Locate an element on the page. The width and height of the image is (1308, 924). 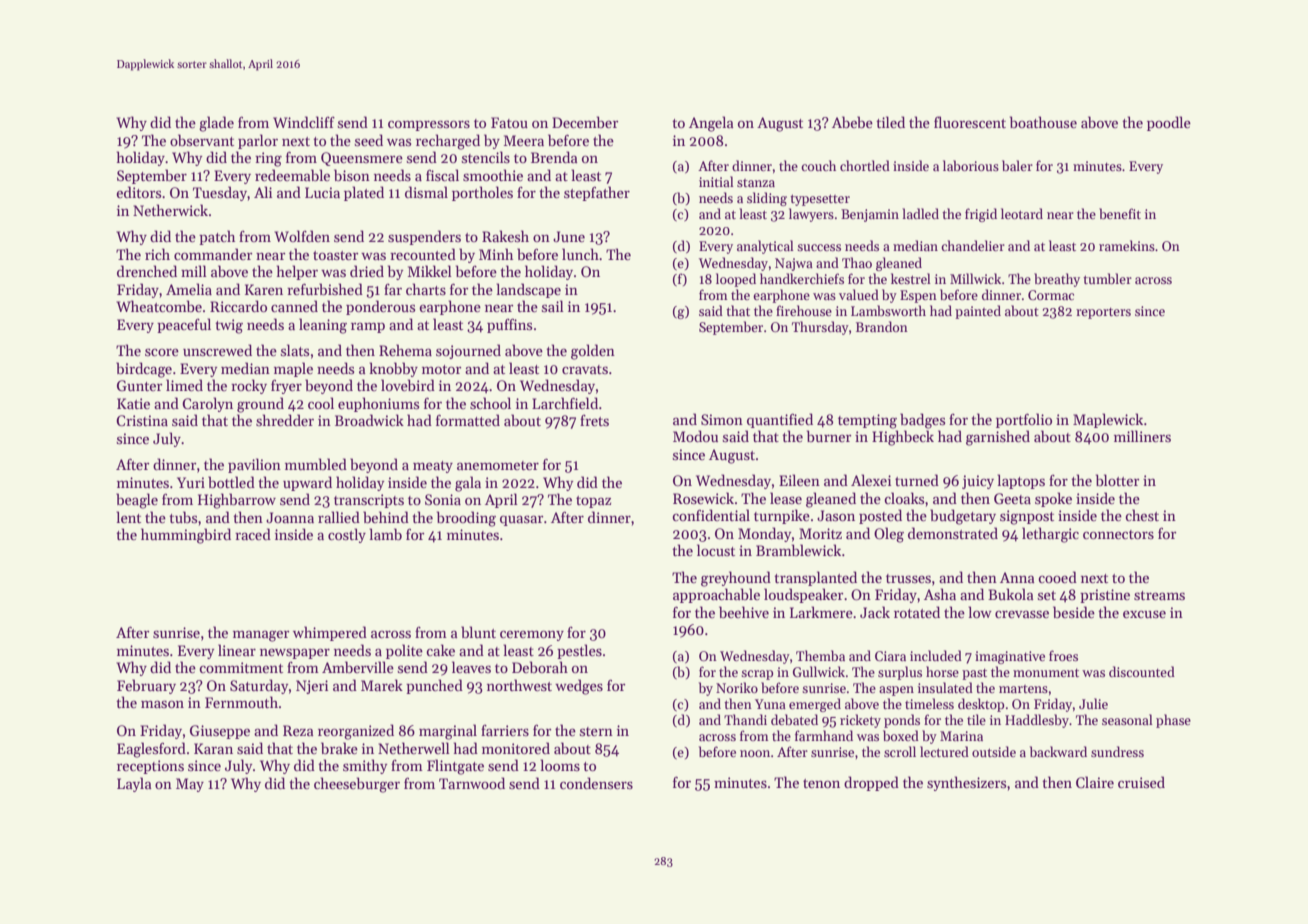
Fernmouth is located at coordinates (241, 702).
